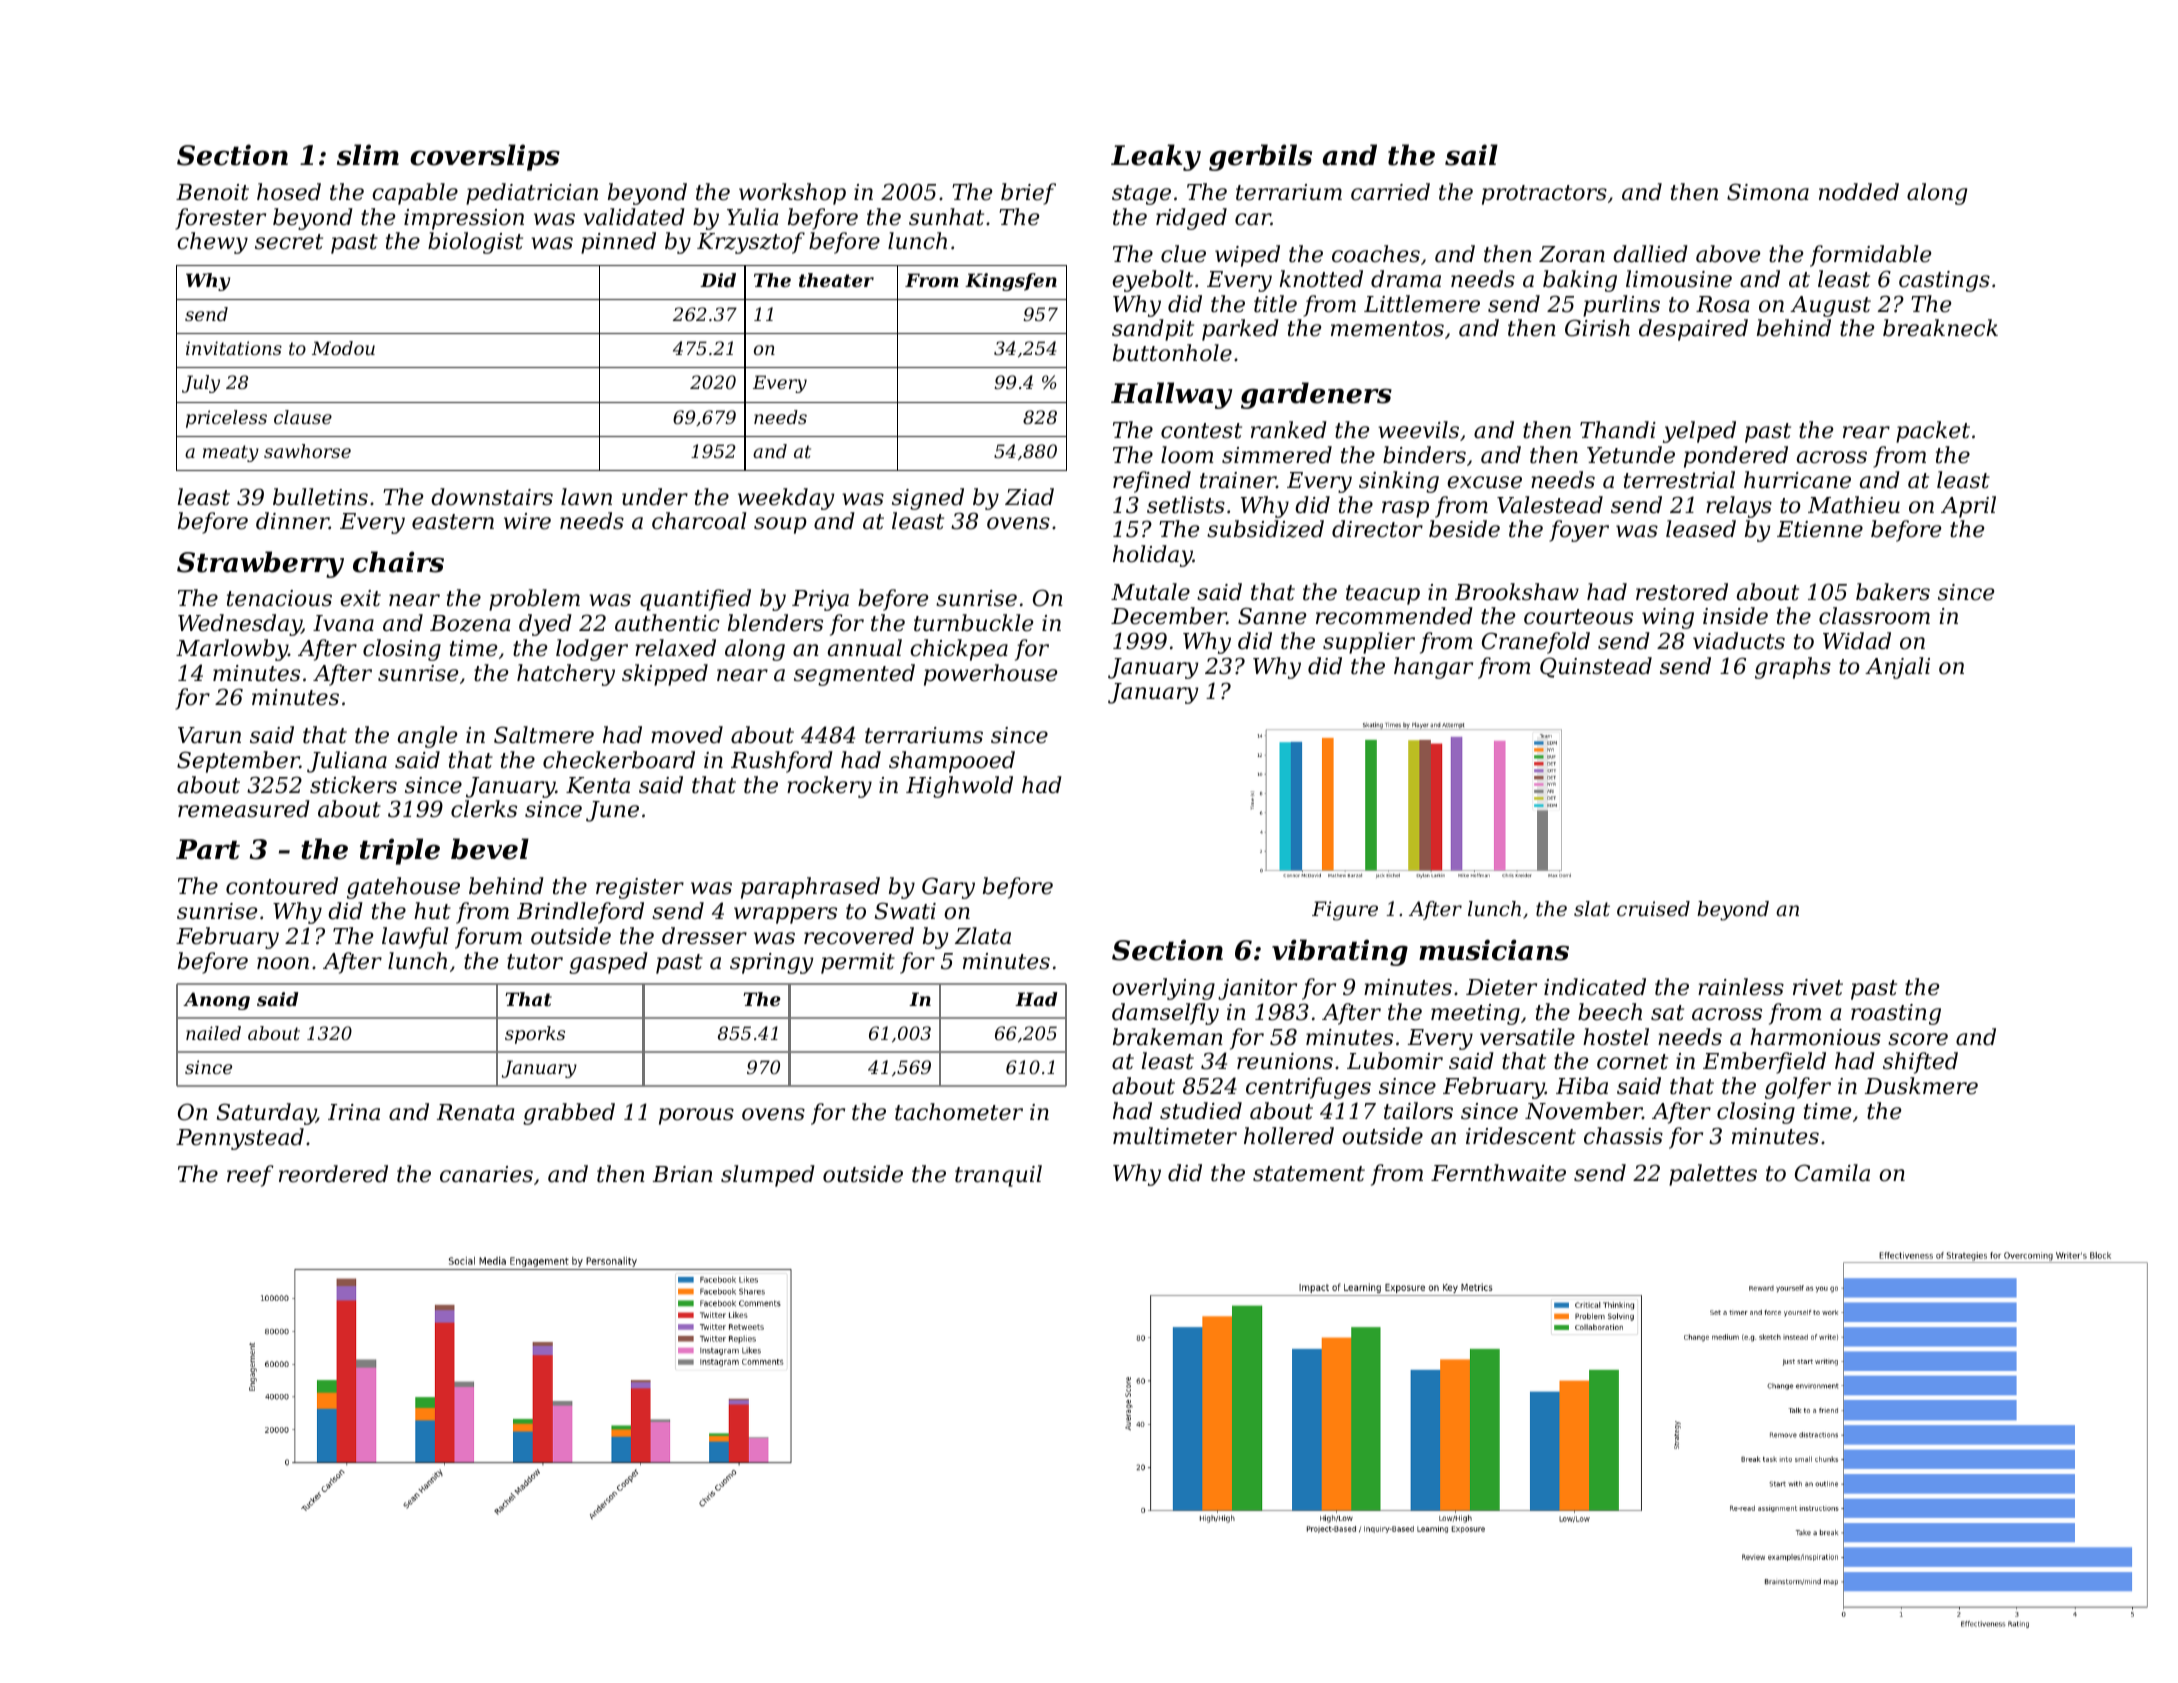 This screenshot has height=1683, width=2178. Describe the element at coordinates (952, 762) in the screenshot. I see `shampooed` at that location.
